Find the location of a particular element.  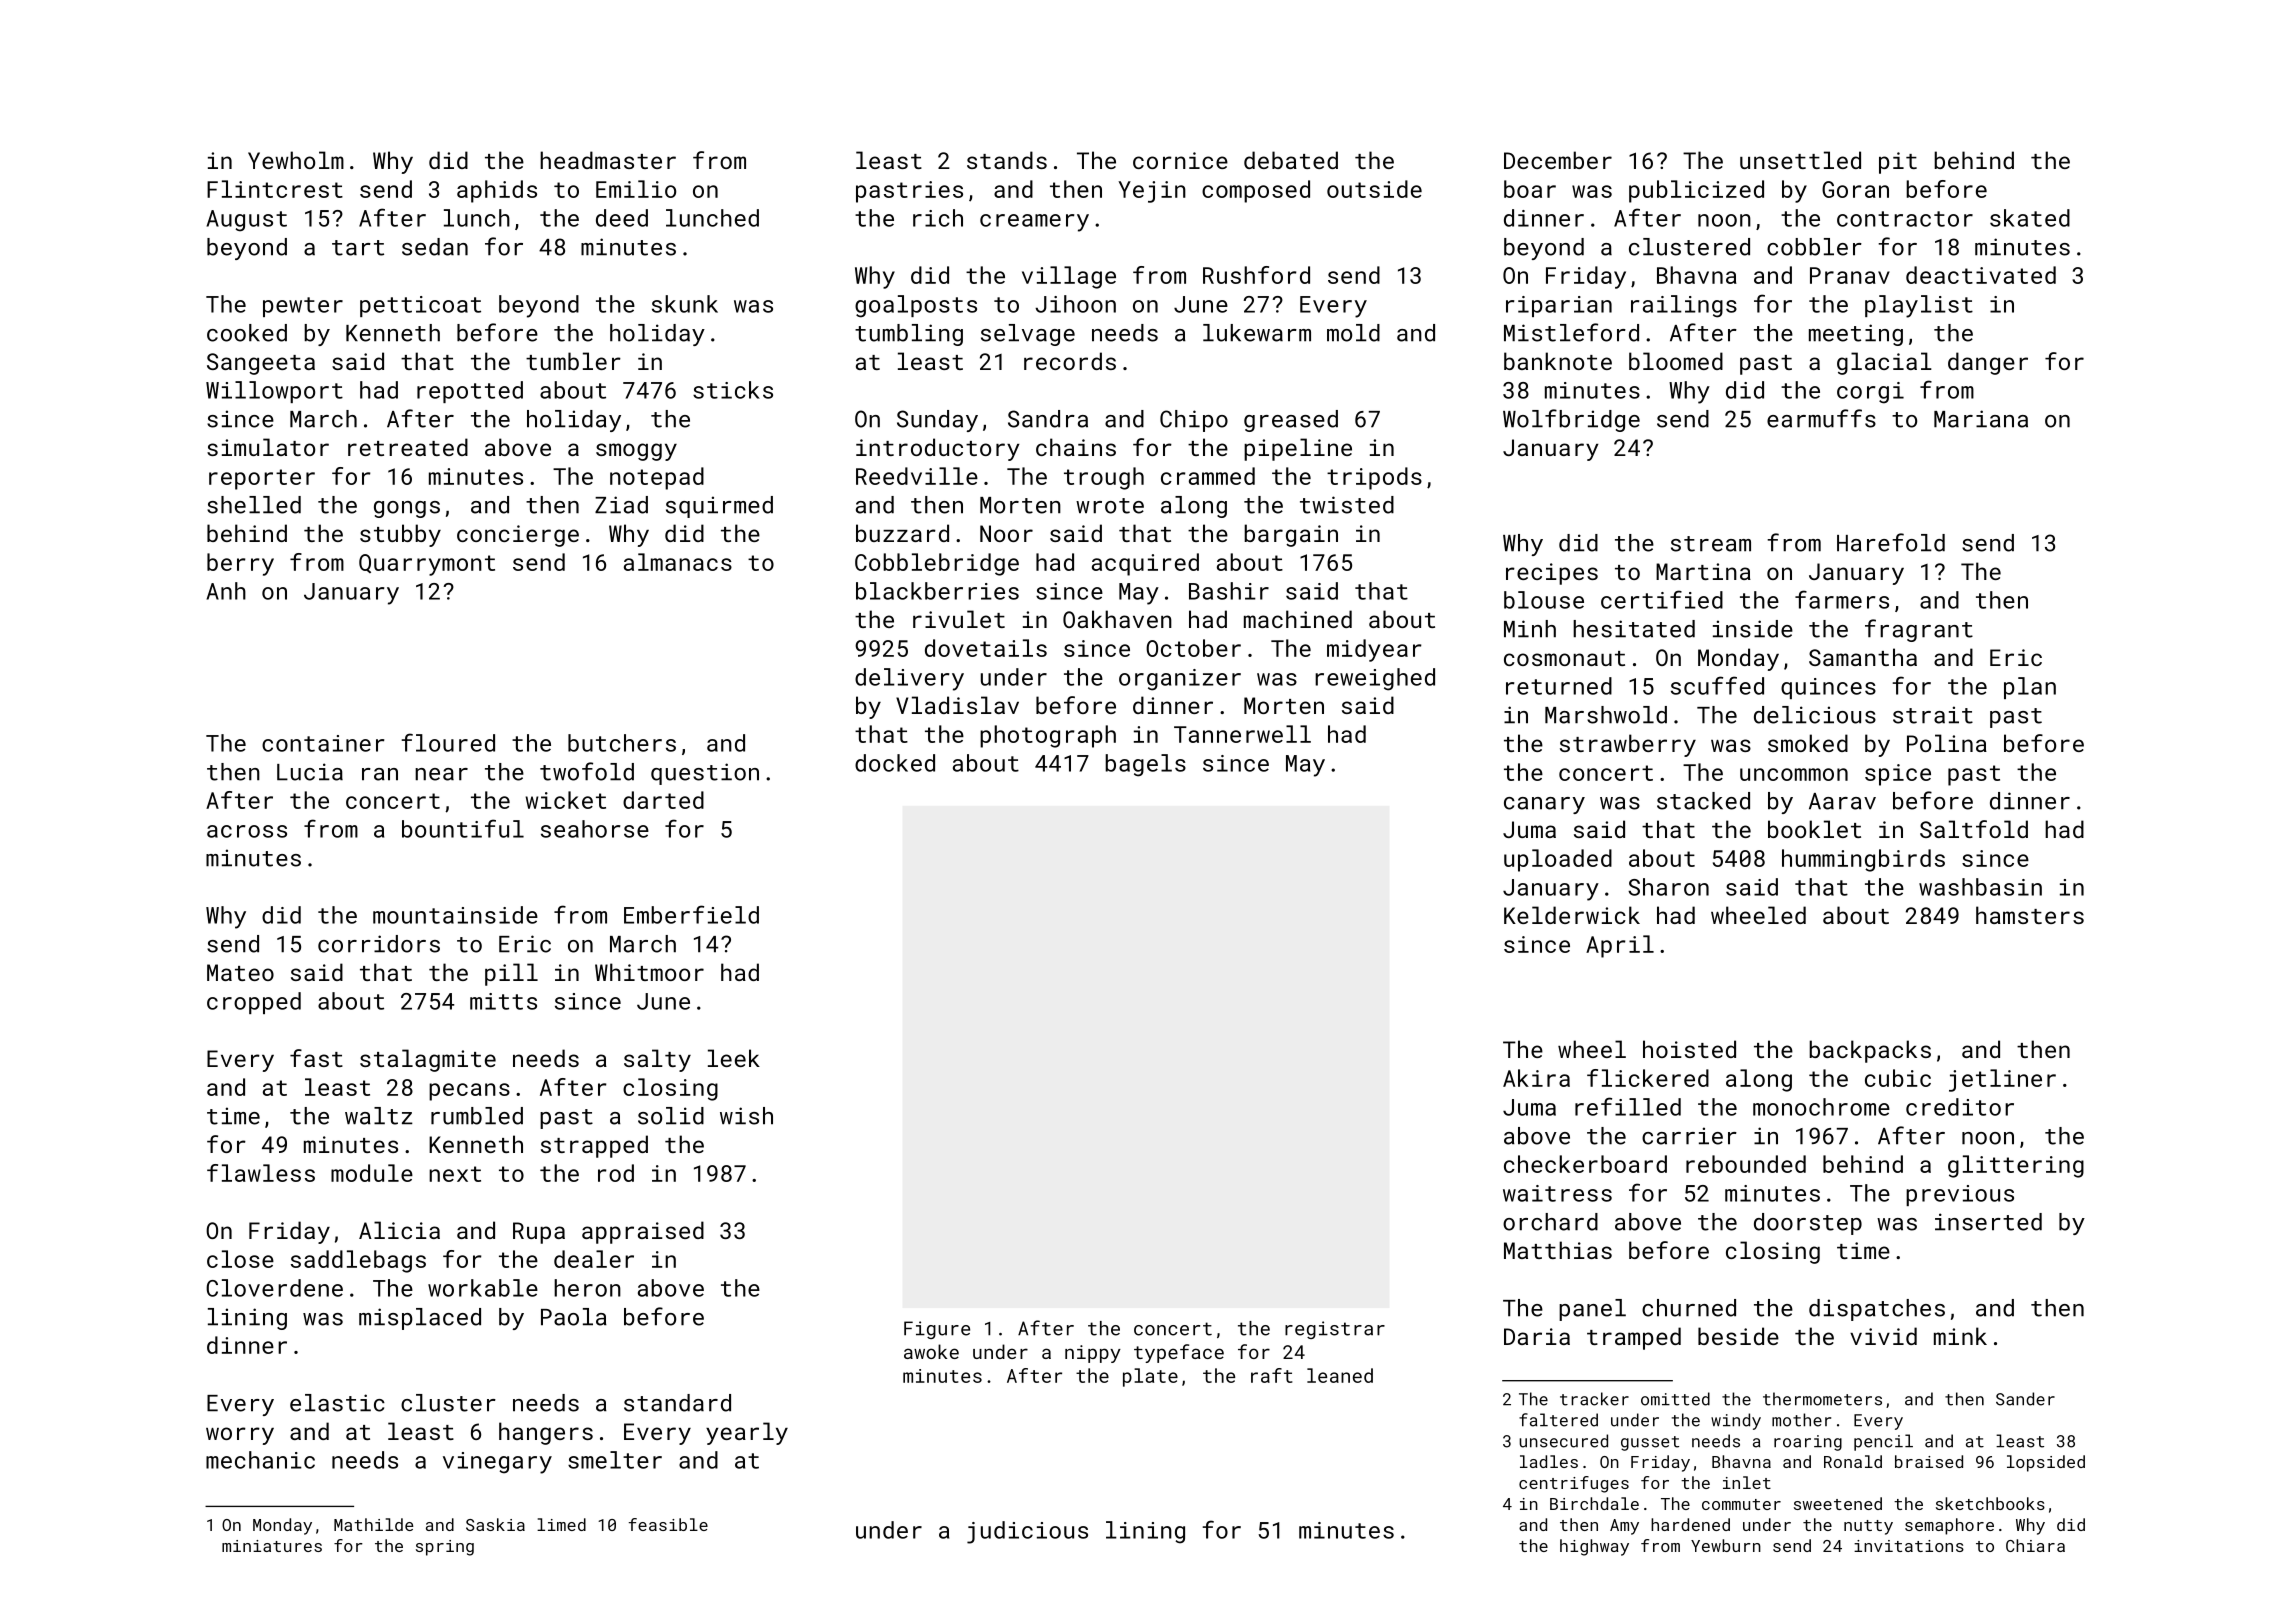

mitts is located at coordinates (503, 1001).
